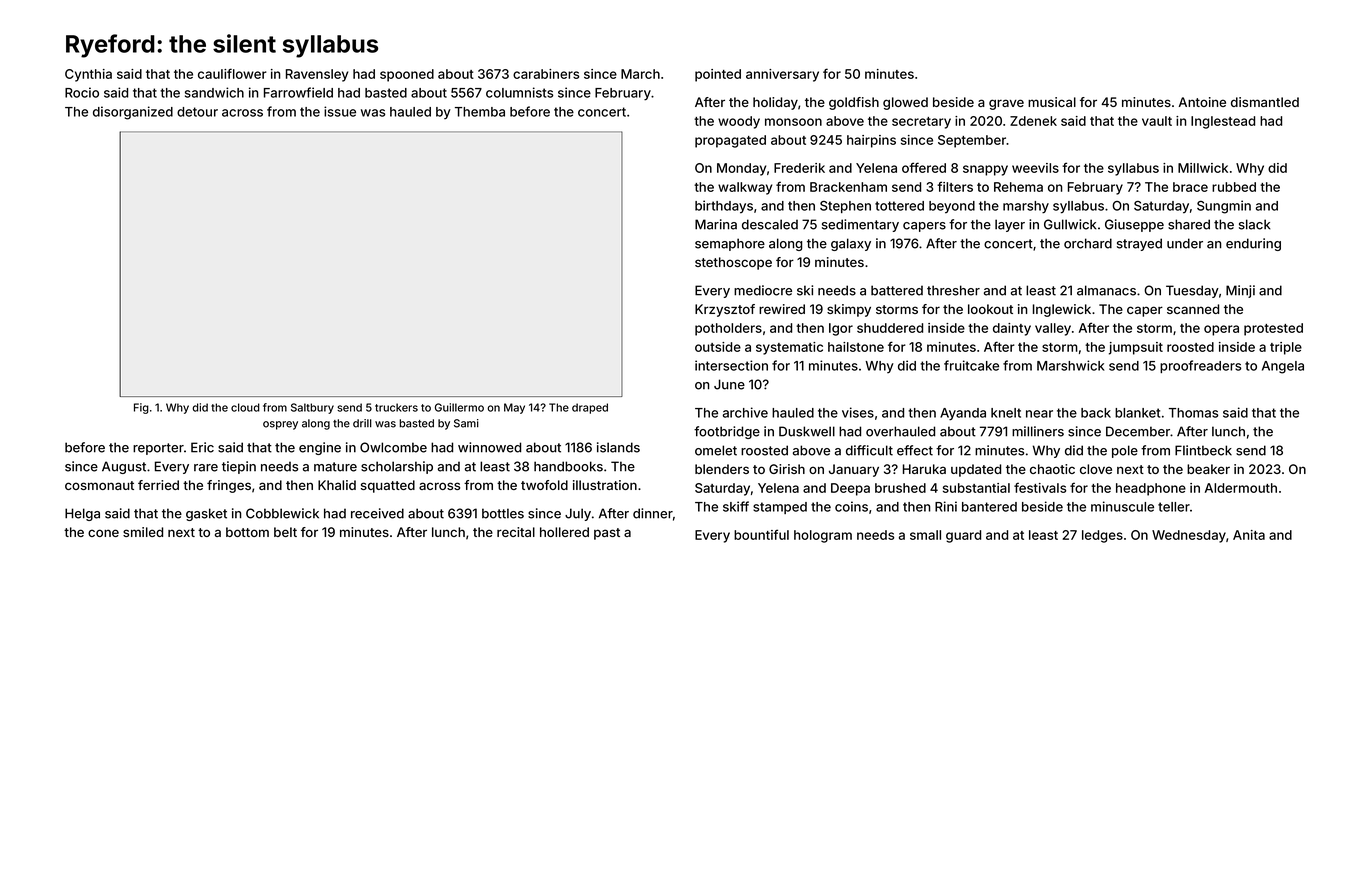  What do you see at coordinates (605, 485) in the image?
I see `illustration` at bounding box center [605, 485].
